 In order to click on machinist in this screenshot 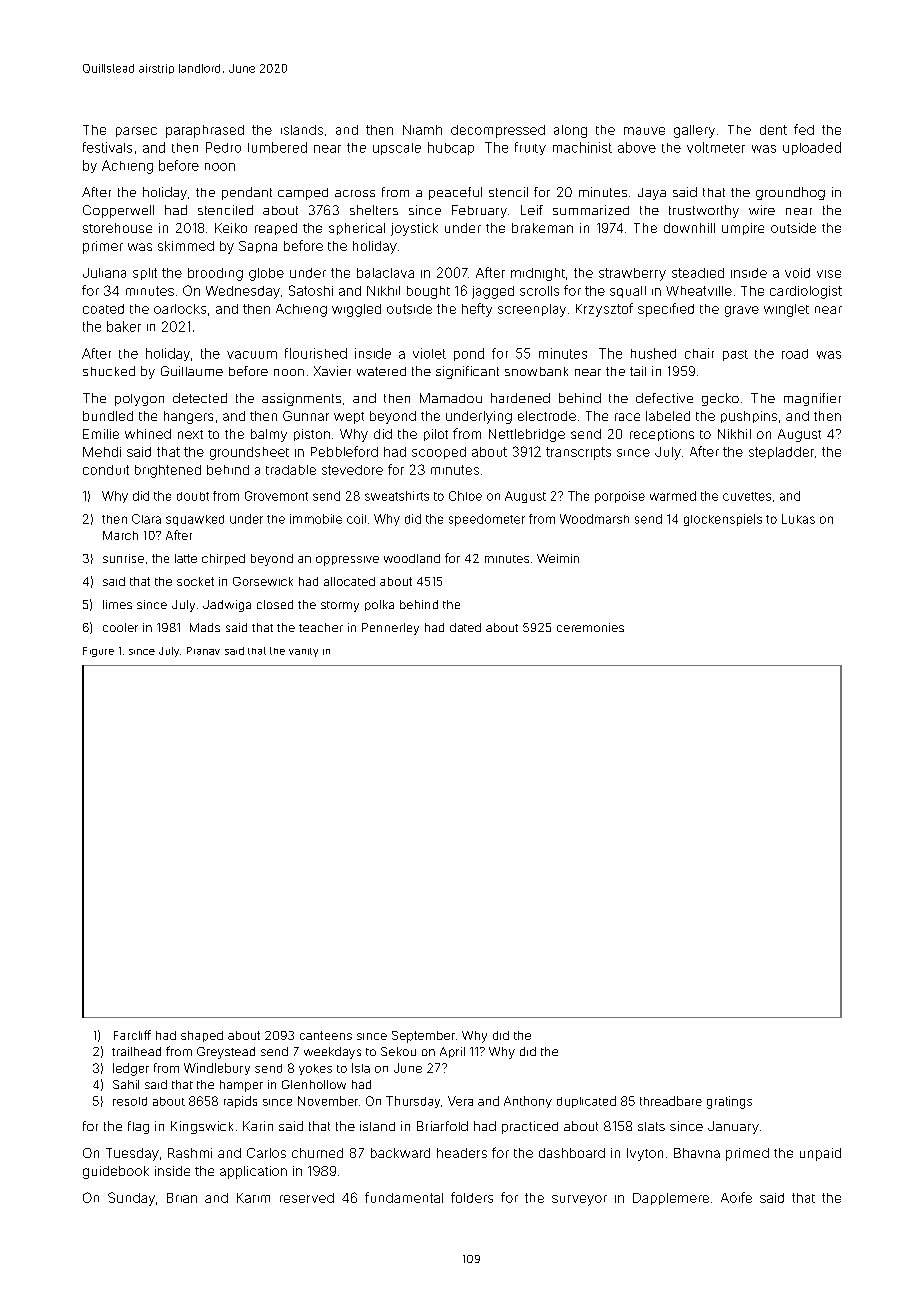, I will do `click(582, 147)`.
